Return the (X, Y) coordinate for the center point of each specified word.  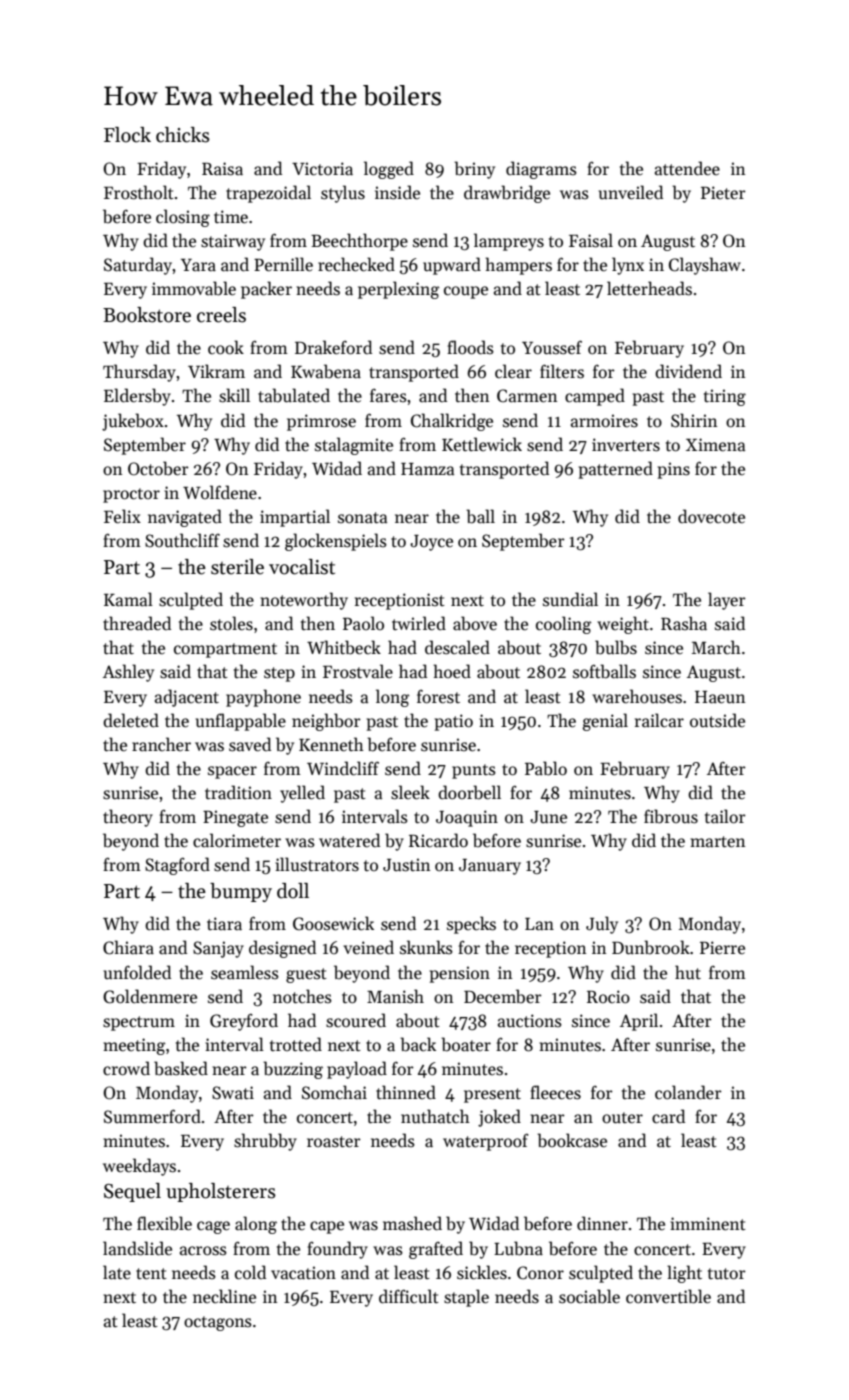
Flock (127, 135)
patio (454, 722)
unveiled (631, 192)
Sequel (132, 1192)
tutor (727, 1274)
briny (474, 170)
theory (128, 818)
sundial (570, 599)
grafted (436, 1250)
